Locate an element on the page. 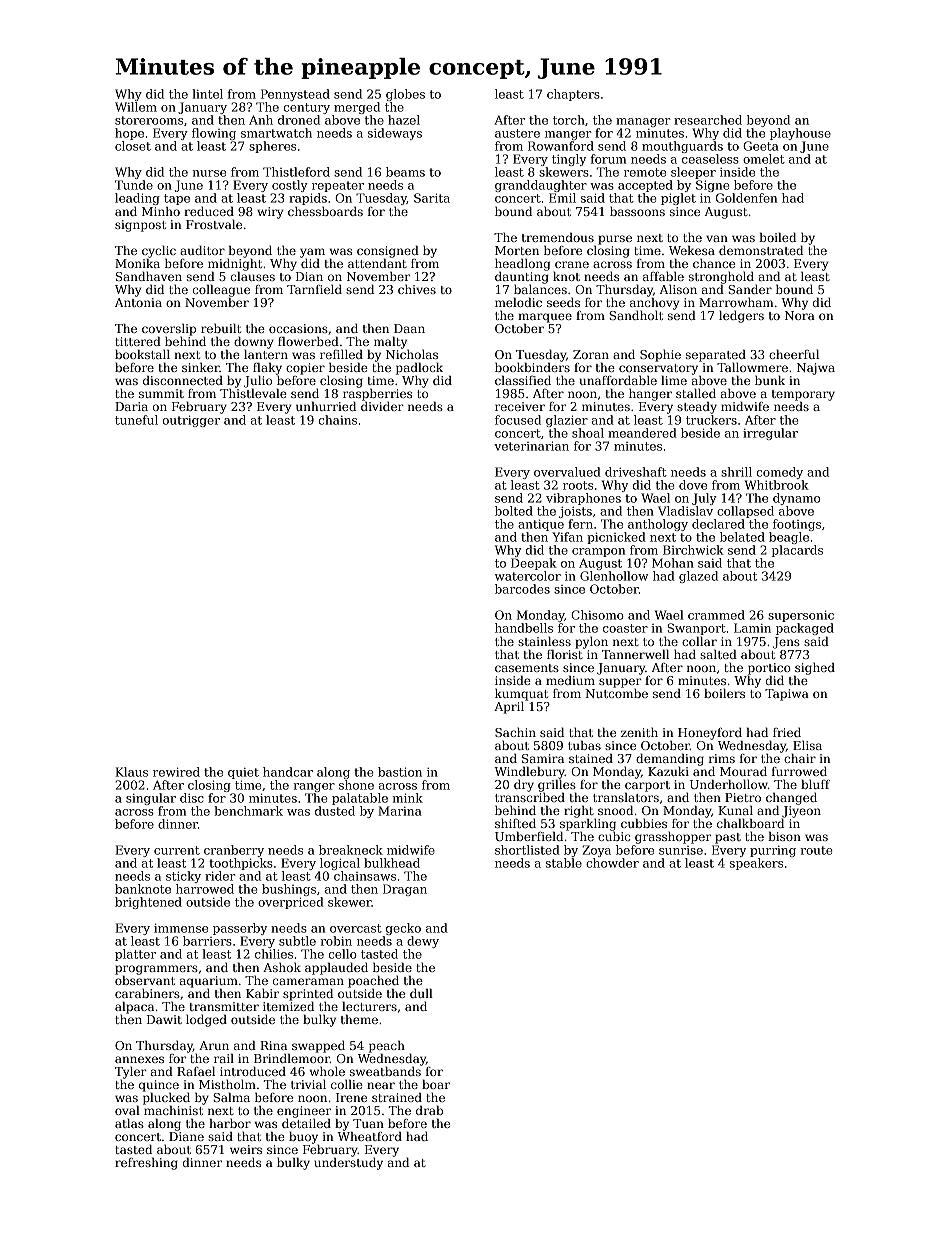 The height and width of the image is (1233, 952). manager is located at coordinates (643, 122).
